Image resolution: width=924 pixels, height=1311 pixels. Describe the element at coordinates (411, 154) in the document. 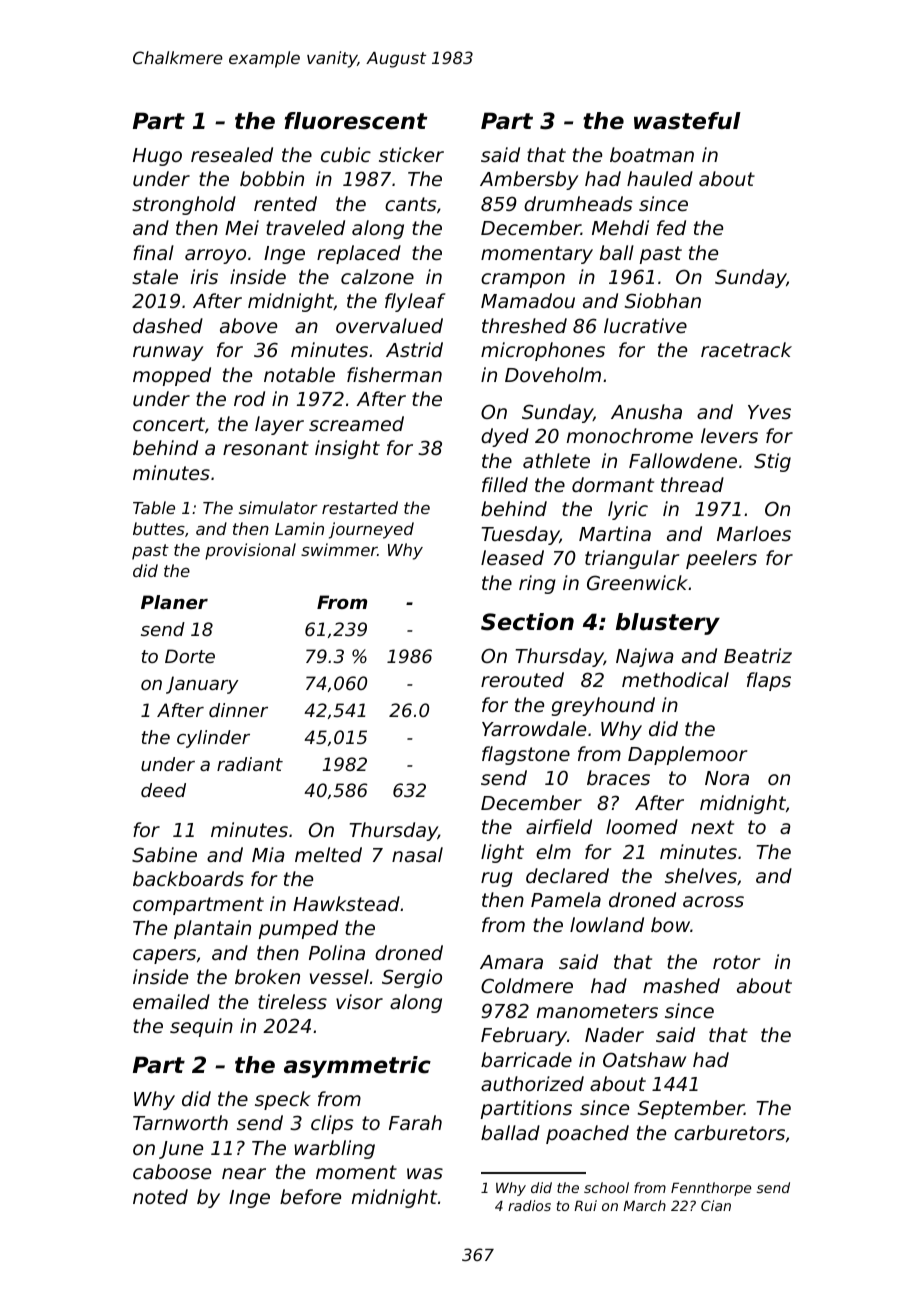

I see `sticker` at that location.
